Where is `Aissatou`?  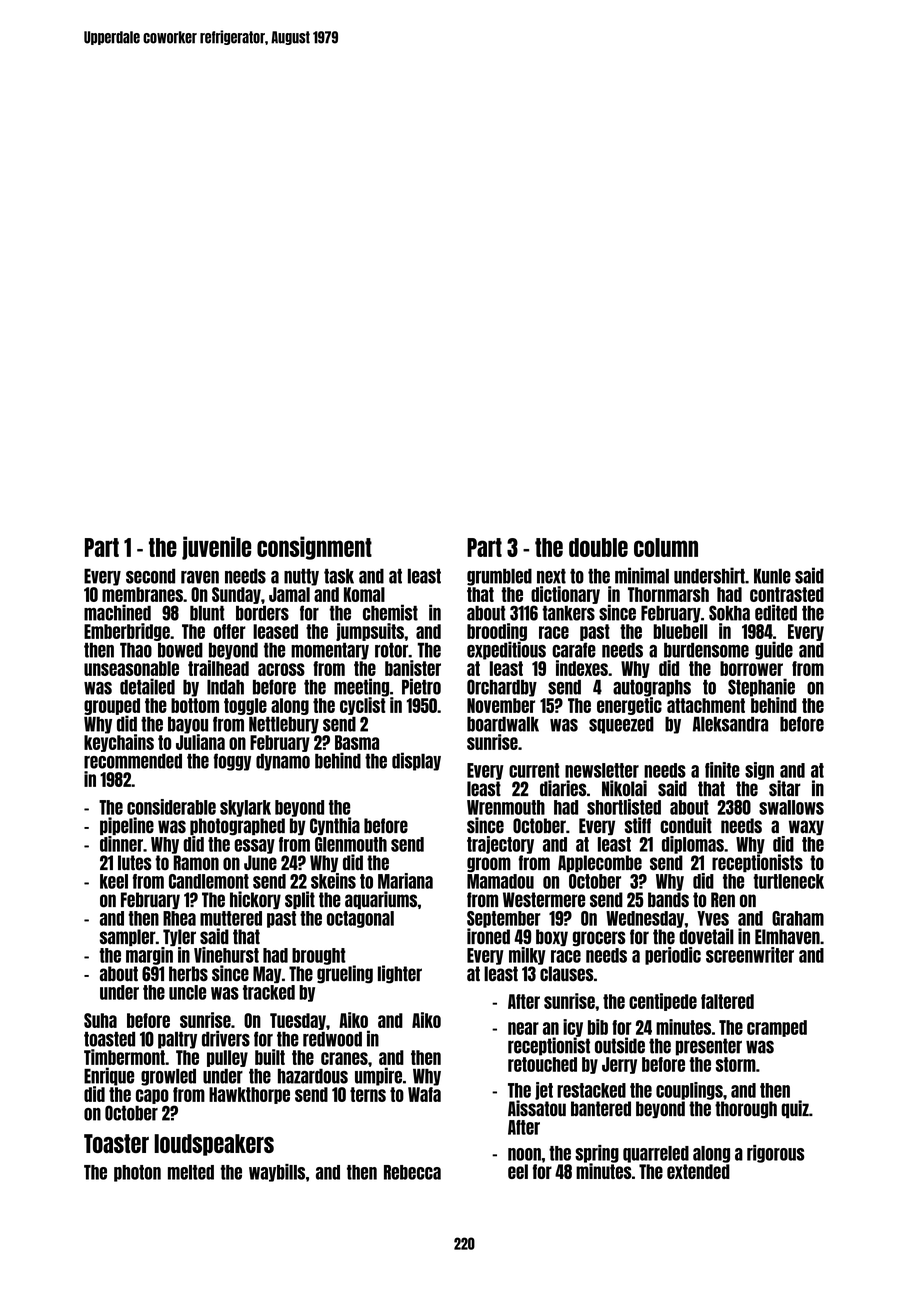
Aissatou is located at coordinates (537, 1108).
